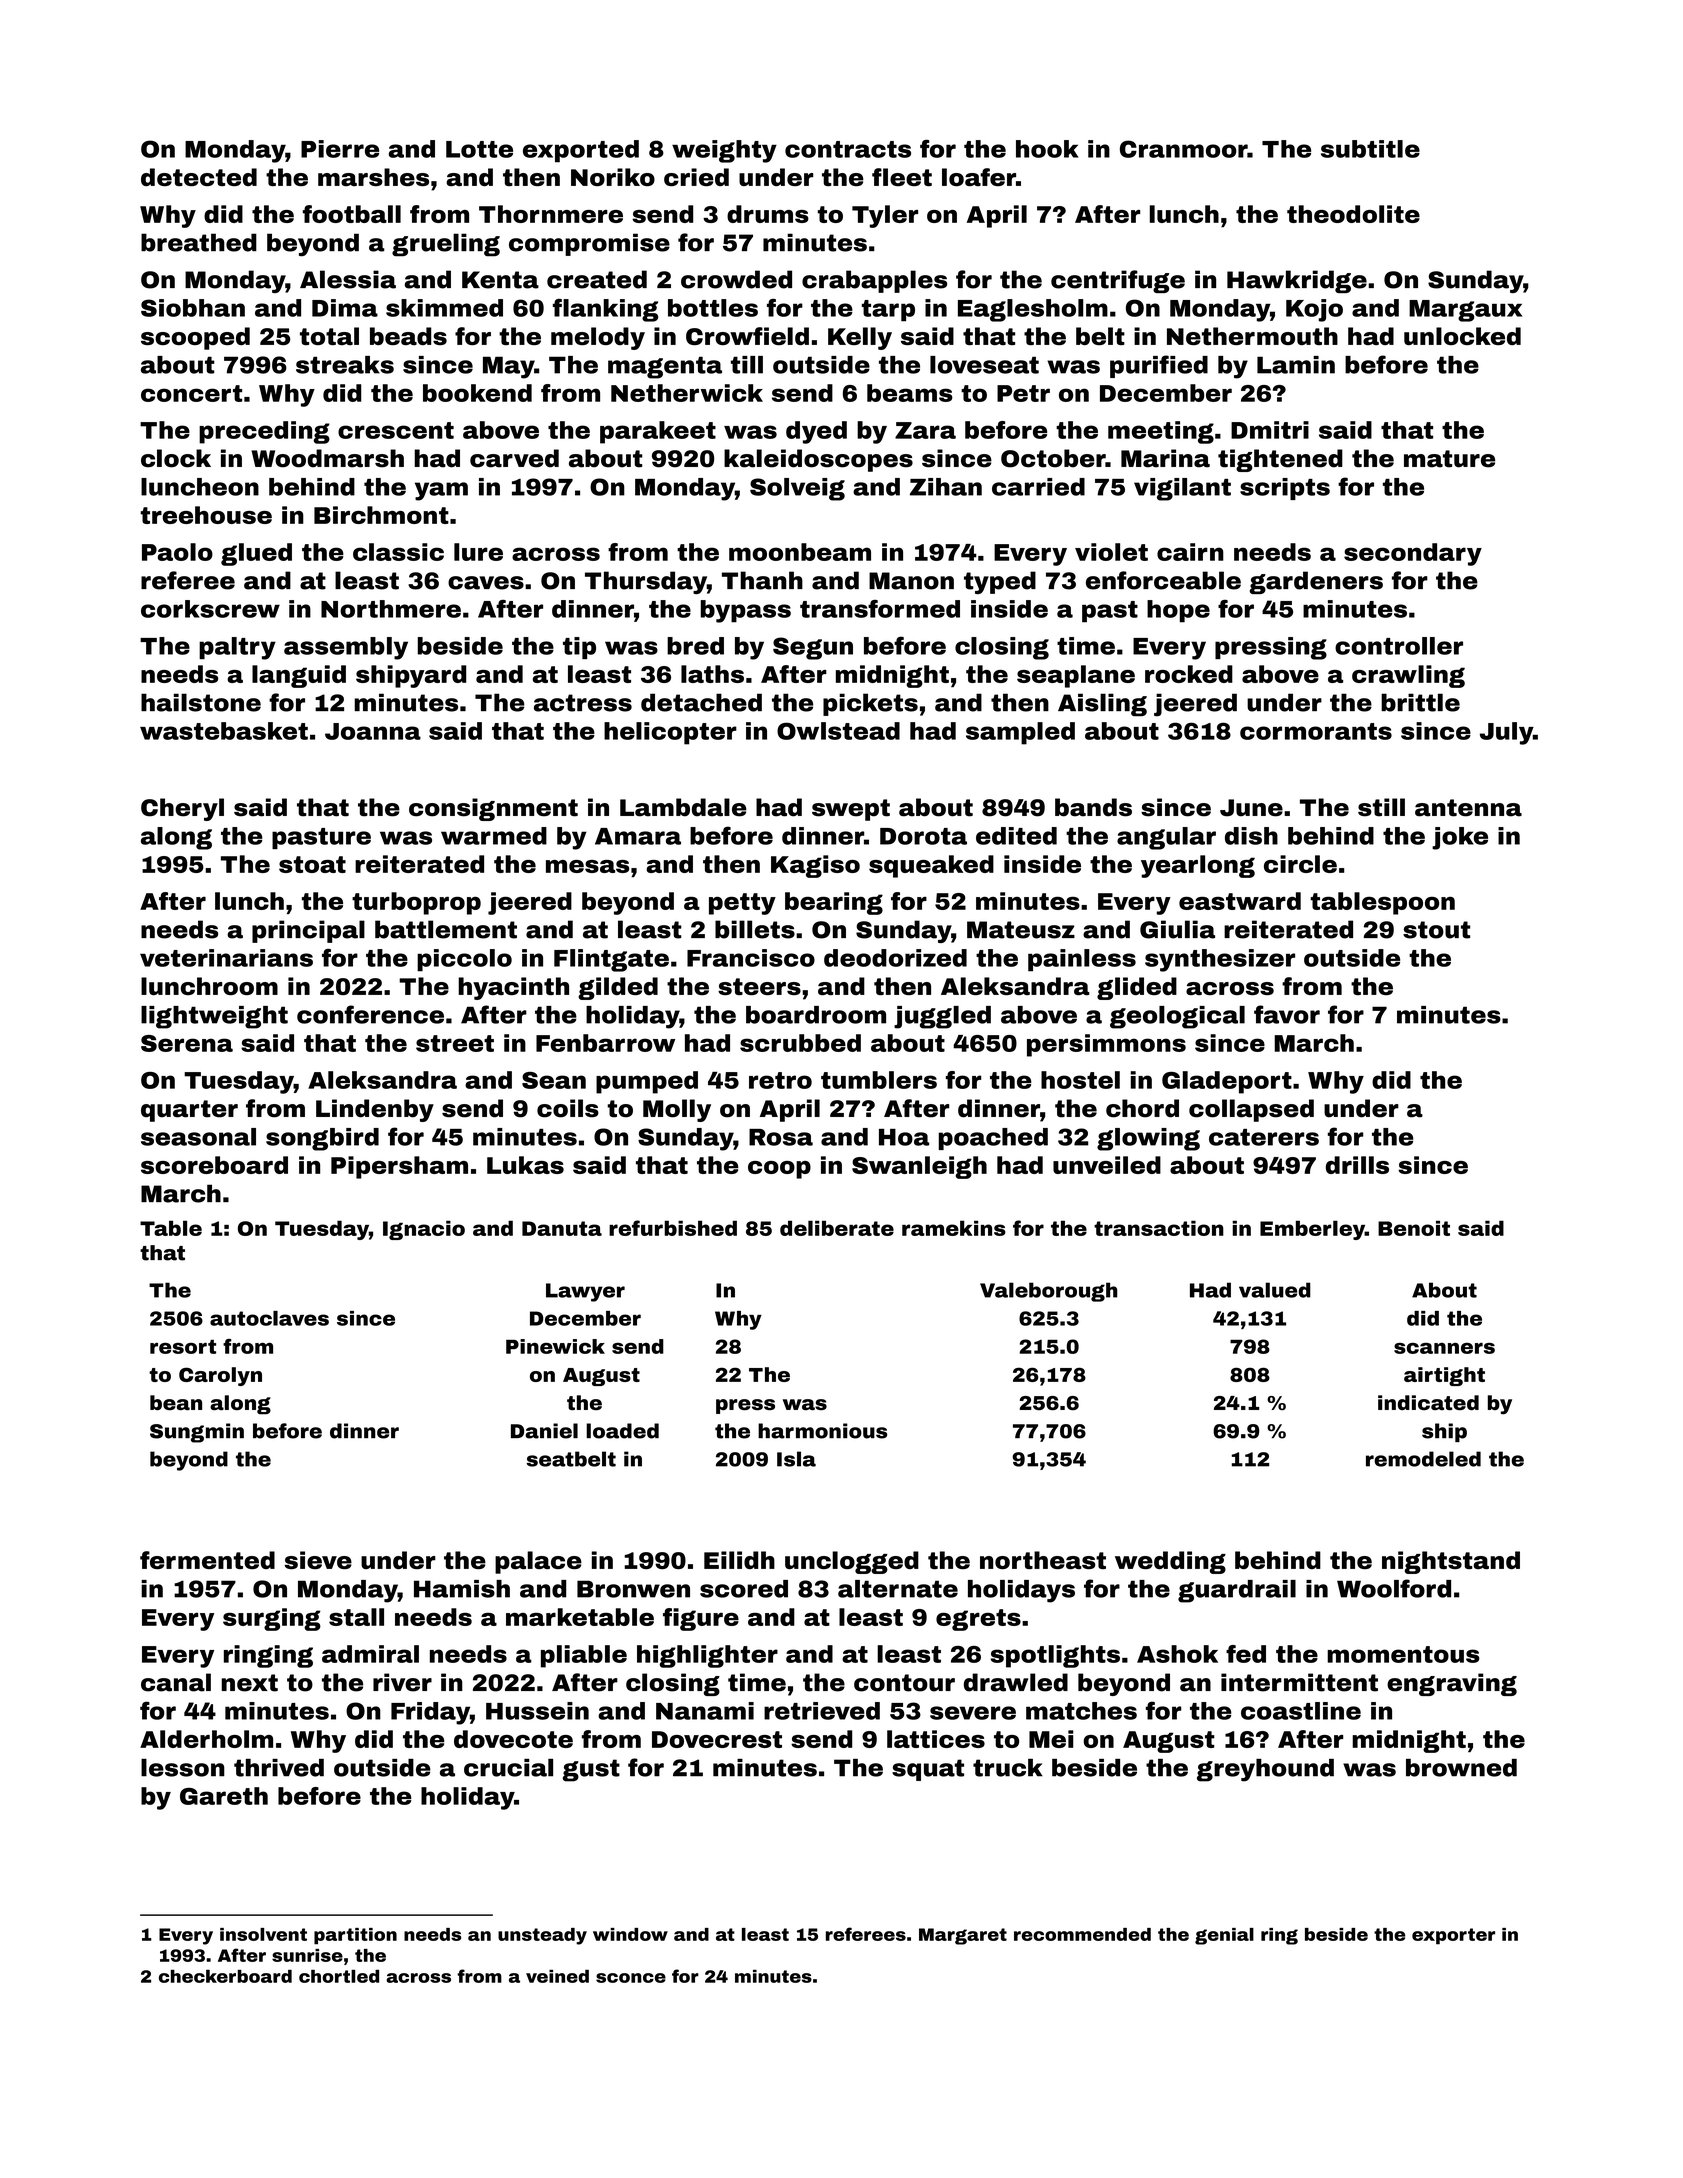 Image resolution: width=1683 pixels, height=2178 pixels. Describe the element at coordinates (479, 149) in the screenshot. I see `Lotte` at that location.
